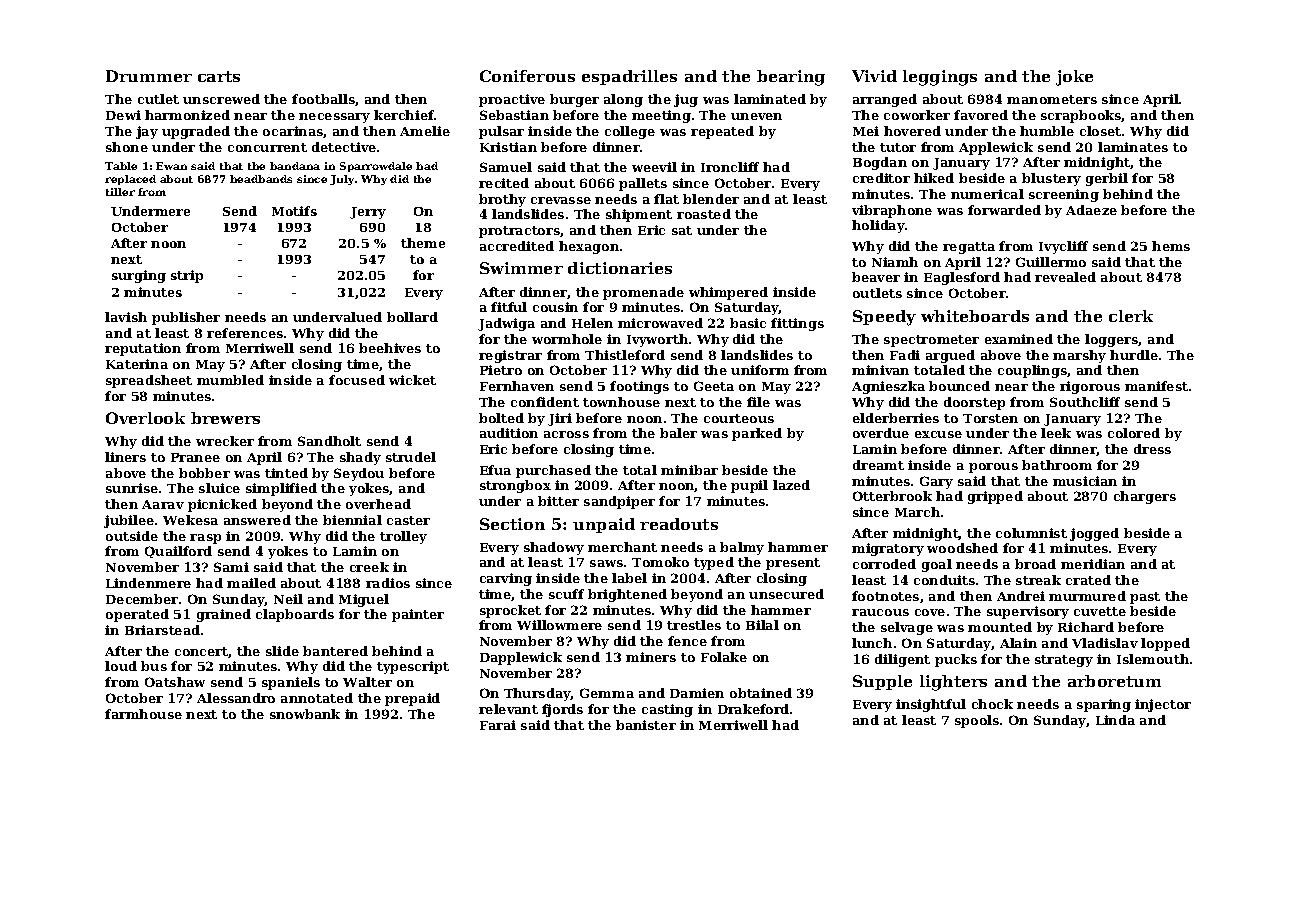 The width and height of the document is (1308, 924). Describe the element at coordinates (629, 77) in the document. I see `espadrilles` at that location.
